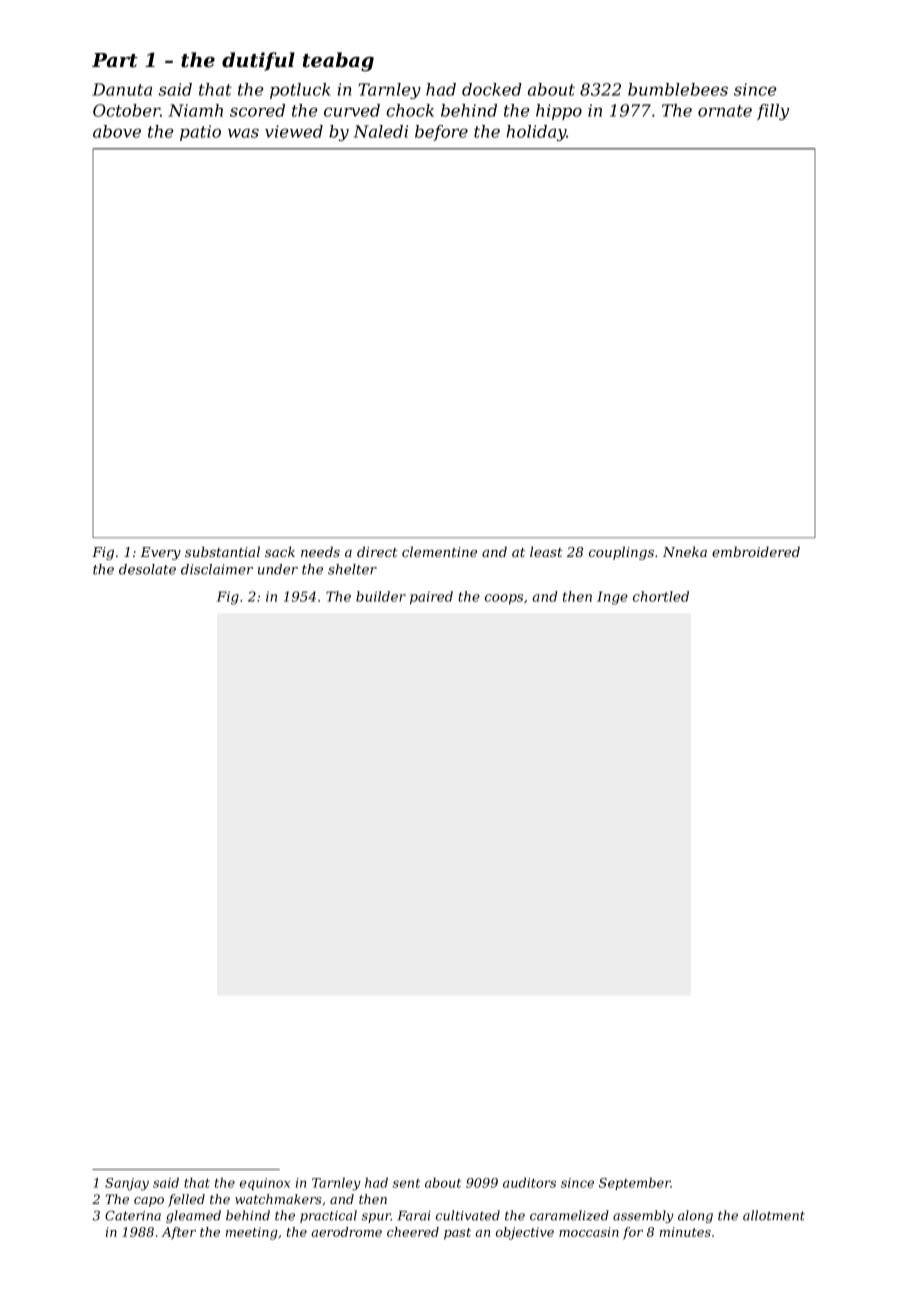 Image resolution: width=908 pixels, height=1316 pixels. I want to click on ornate, so click(725, 111).
